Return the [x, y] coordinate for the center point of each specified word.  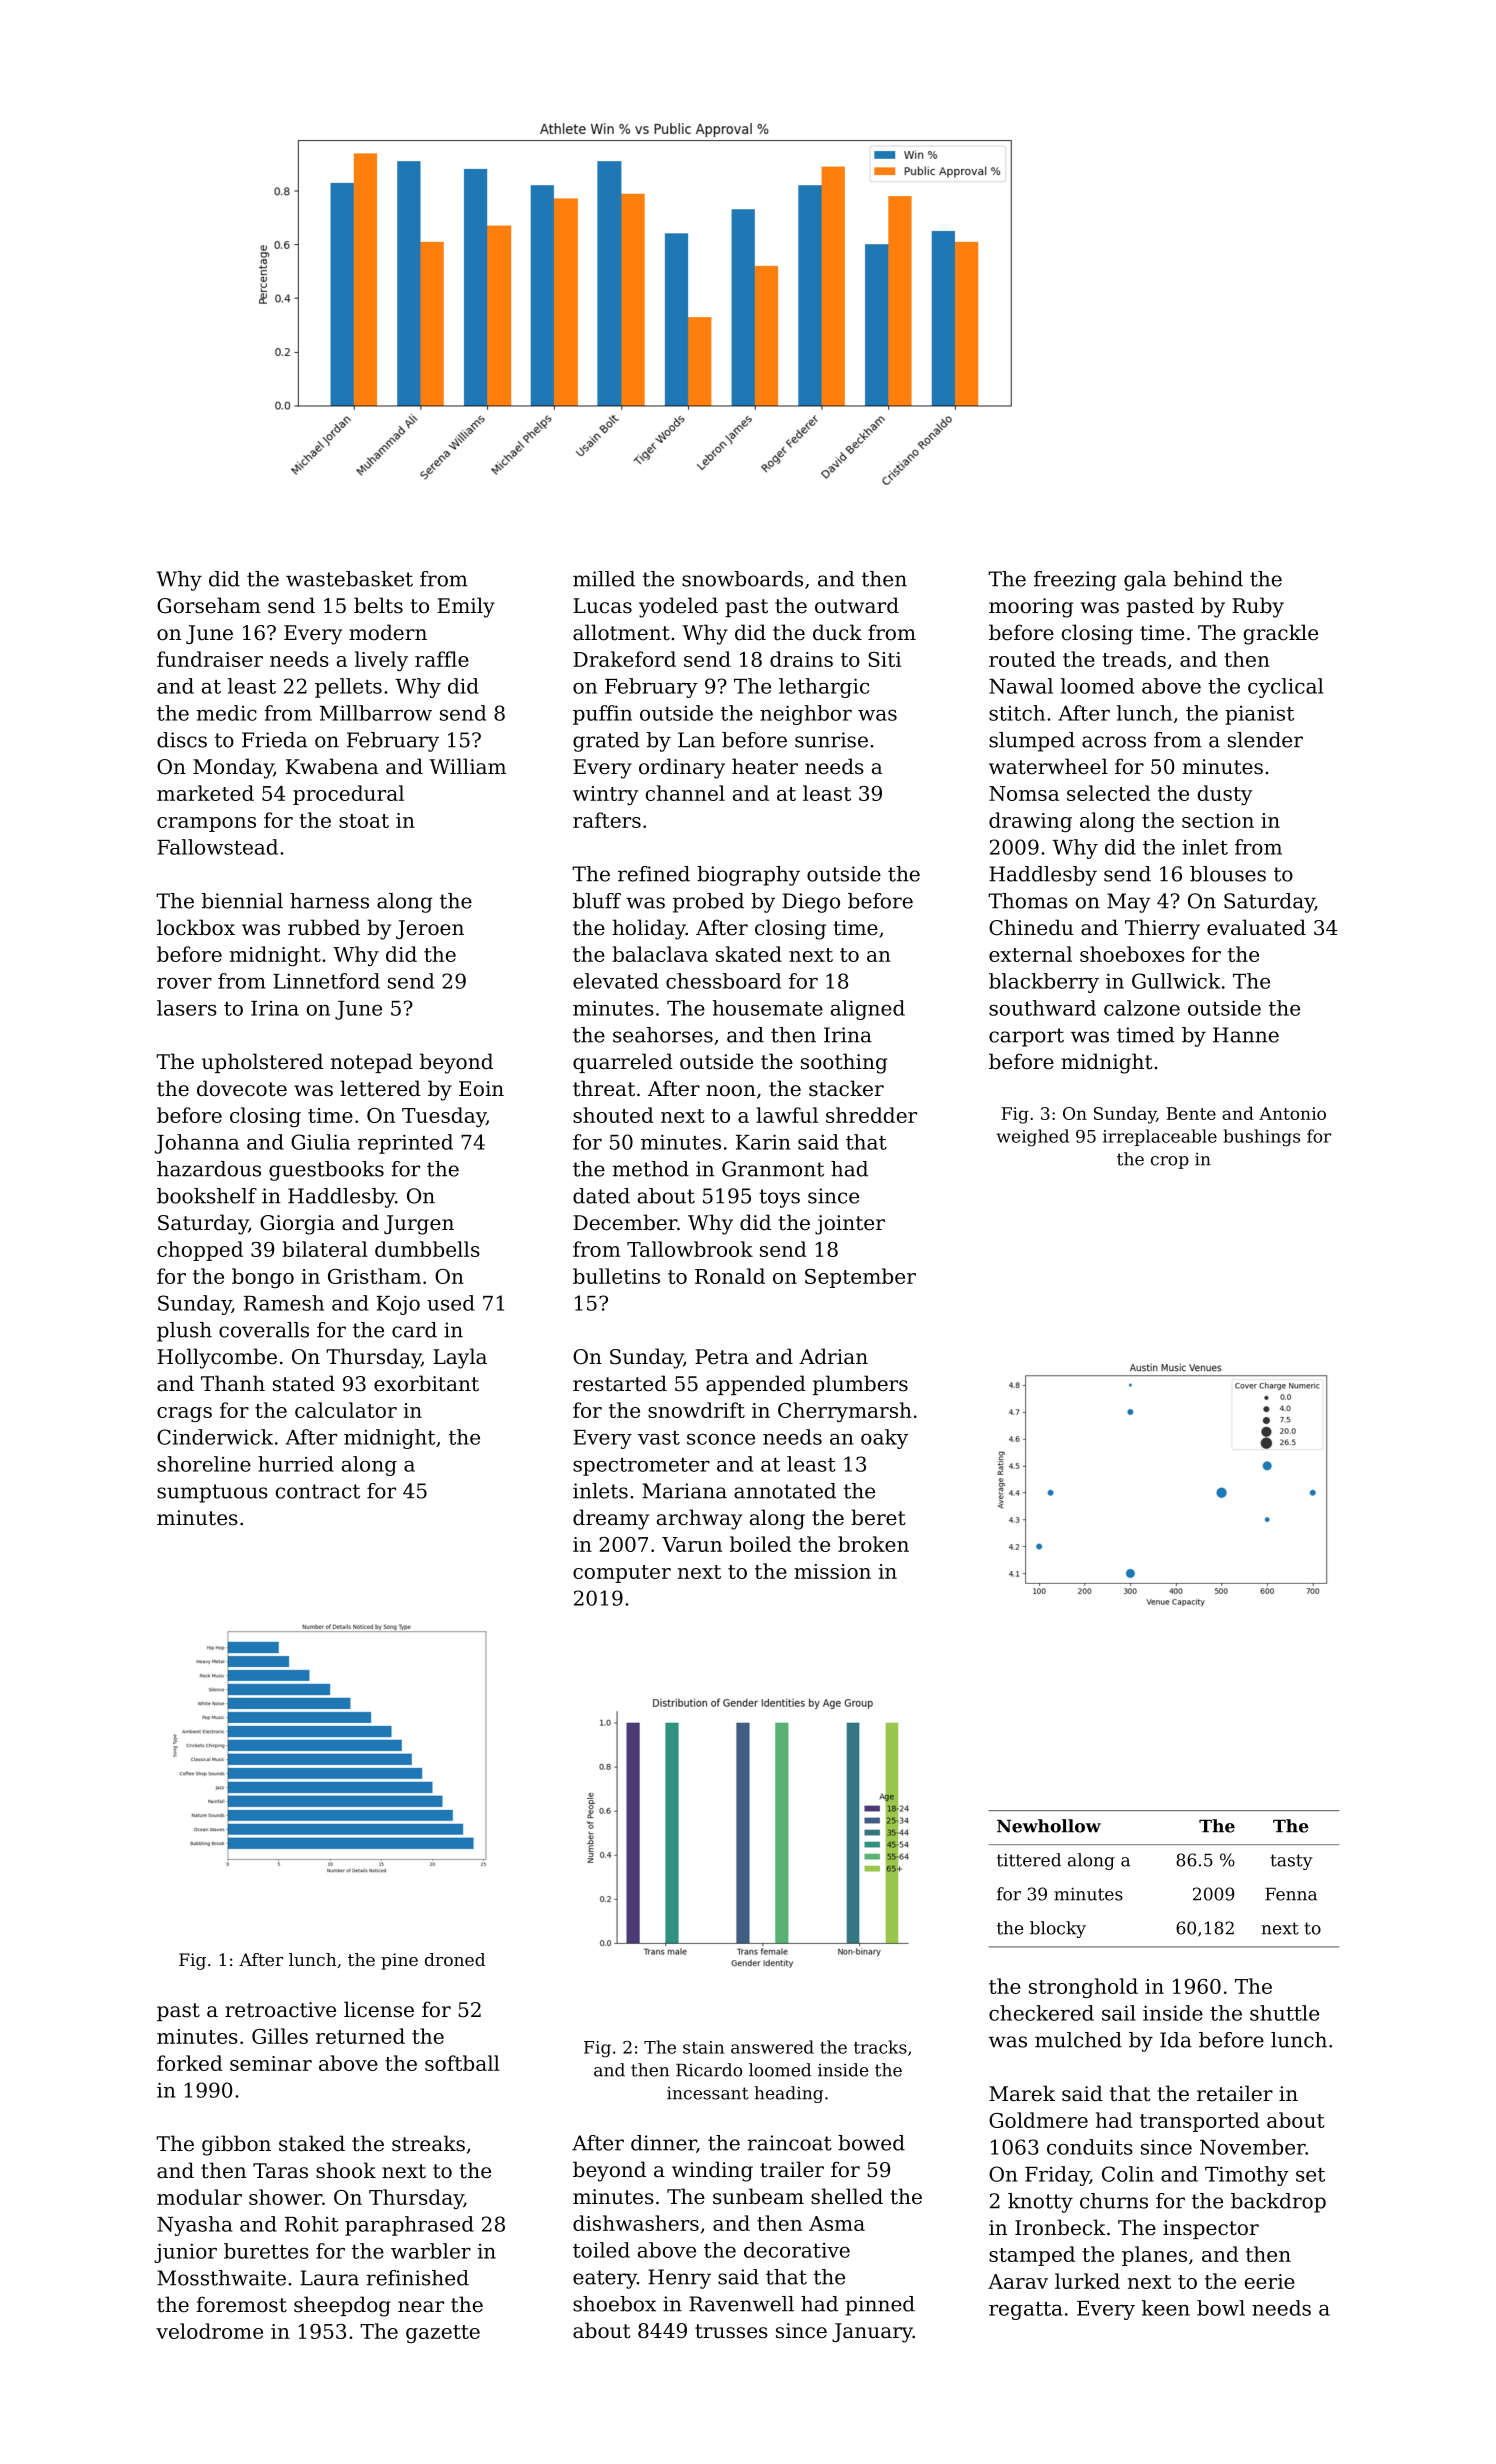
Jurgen [419, 1225]
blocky [1058, 1929]
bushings [1261, 1138]
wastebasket [349, 579]
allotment [621, 632]
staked [312, 2143]
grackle [1281, 634]
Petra [722, 1357]
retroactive [280, 2010]
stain [703, 2047]
